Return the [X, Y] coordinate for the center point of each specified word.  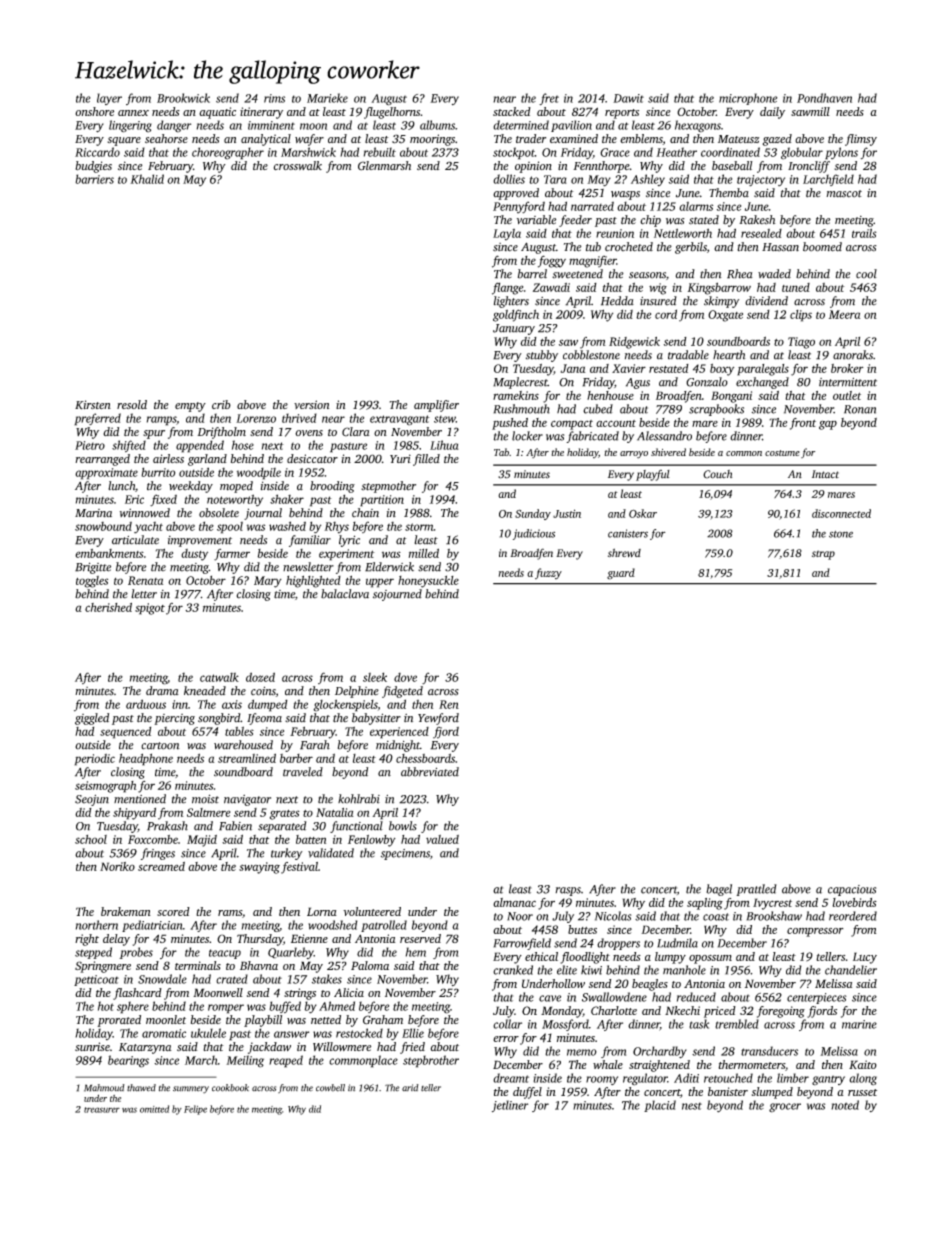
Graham [383, 1020]
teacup [225, 954]
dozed [260, 677]
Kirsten [93, 405]
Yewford [438, 719]
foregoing [781, 1012]
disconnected [841, 513]
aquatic [217, 113]
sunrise [92, 1046]
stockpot [514, 153]
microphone [748, 99]
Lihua [444, 445]
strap [823, 555]
